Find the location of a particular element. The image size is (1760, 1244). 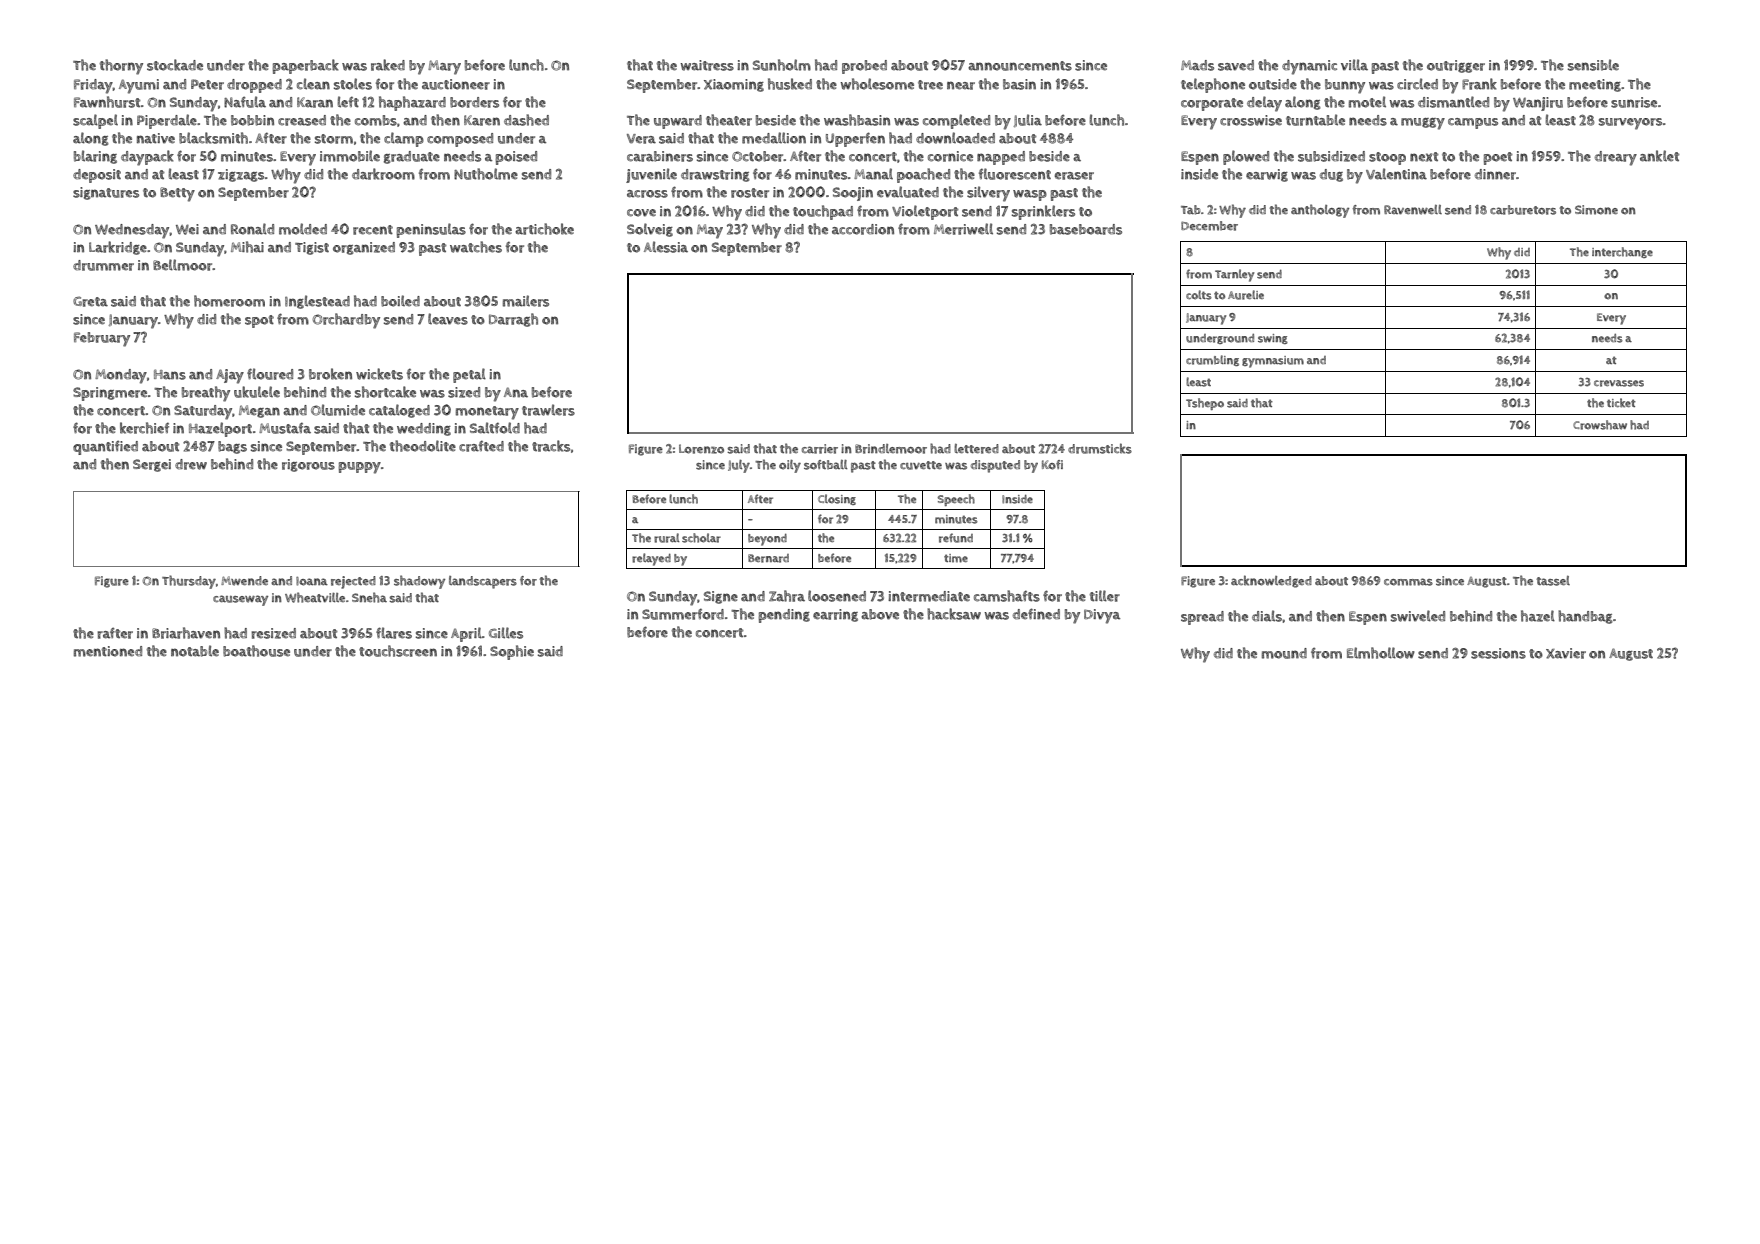

Julia is located at coordinates (1028, 120).
